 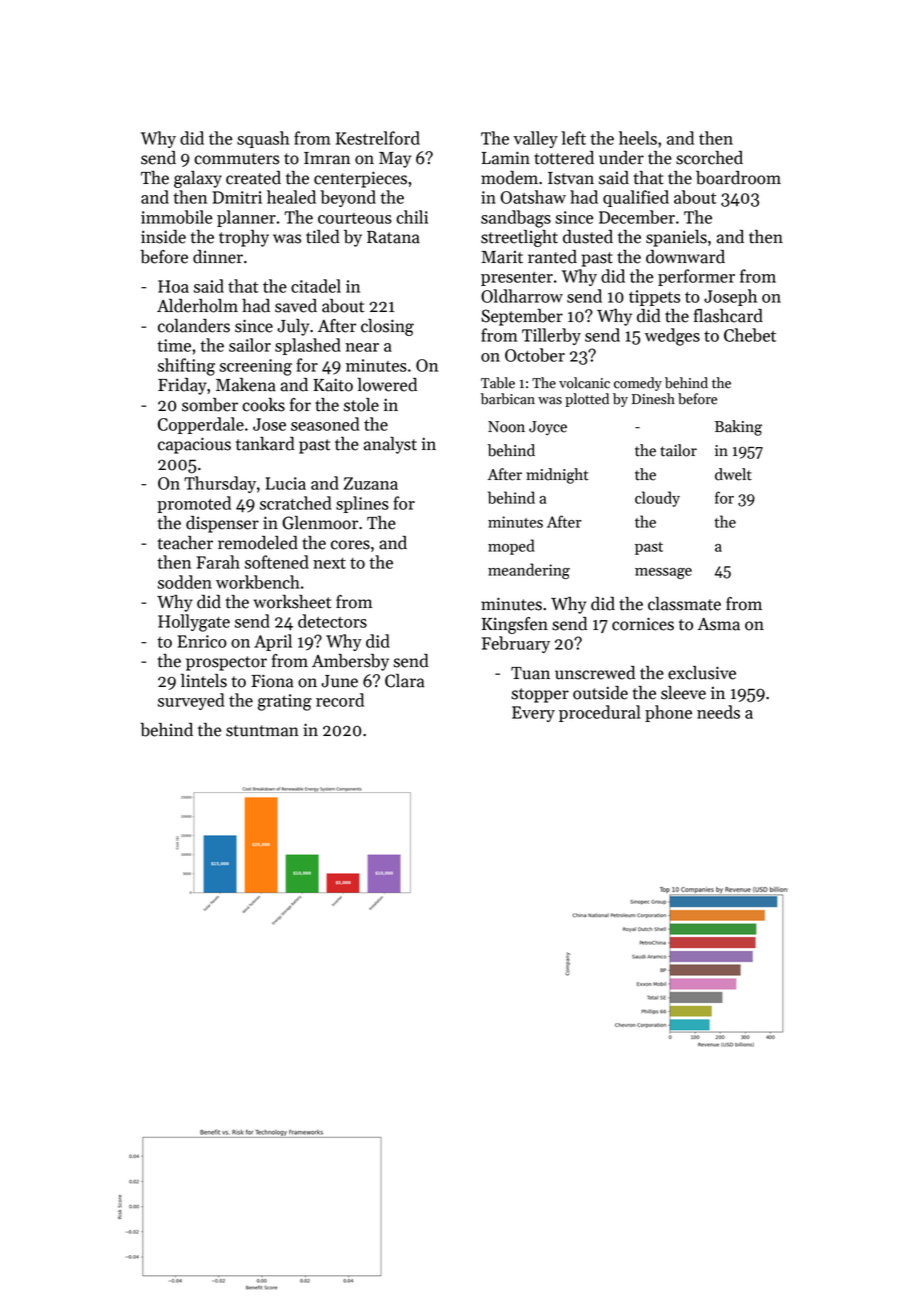 What do you see at coordinates (412, 217) in the image?
I see `chili` at bounding box center [412, 217].
